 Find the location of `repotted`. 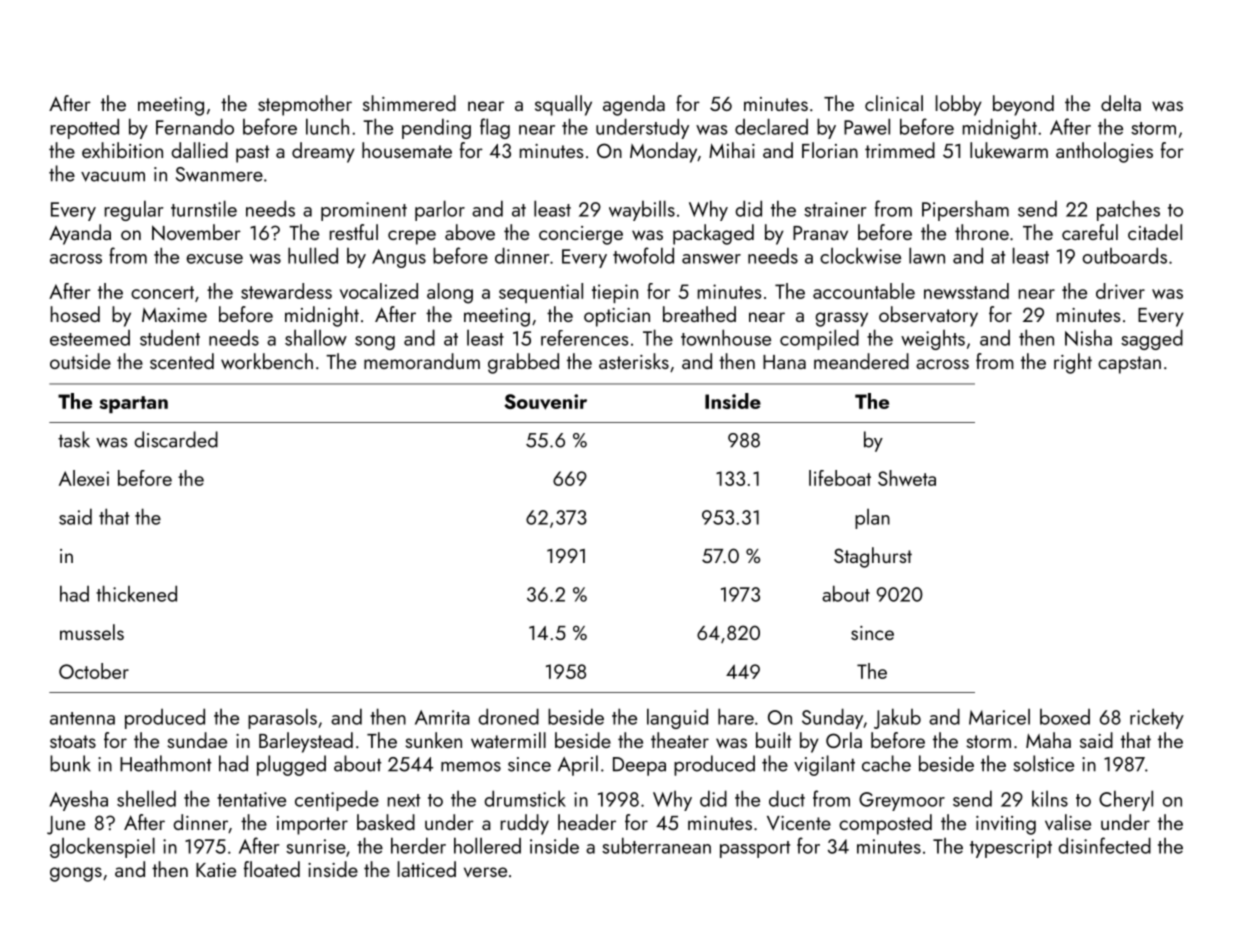

repotted is located at coordinates (85, 128).
